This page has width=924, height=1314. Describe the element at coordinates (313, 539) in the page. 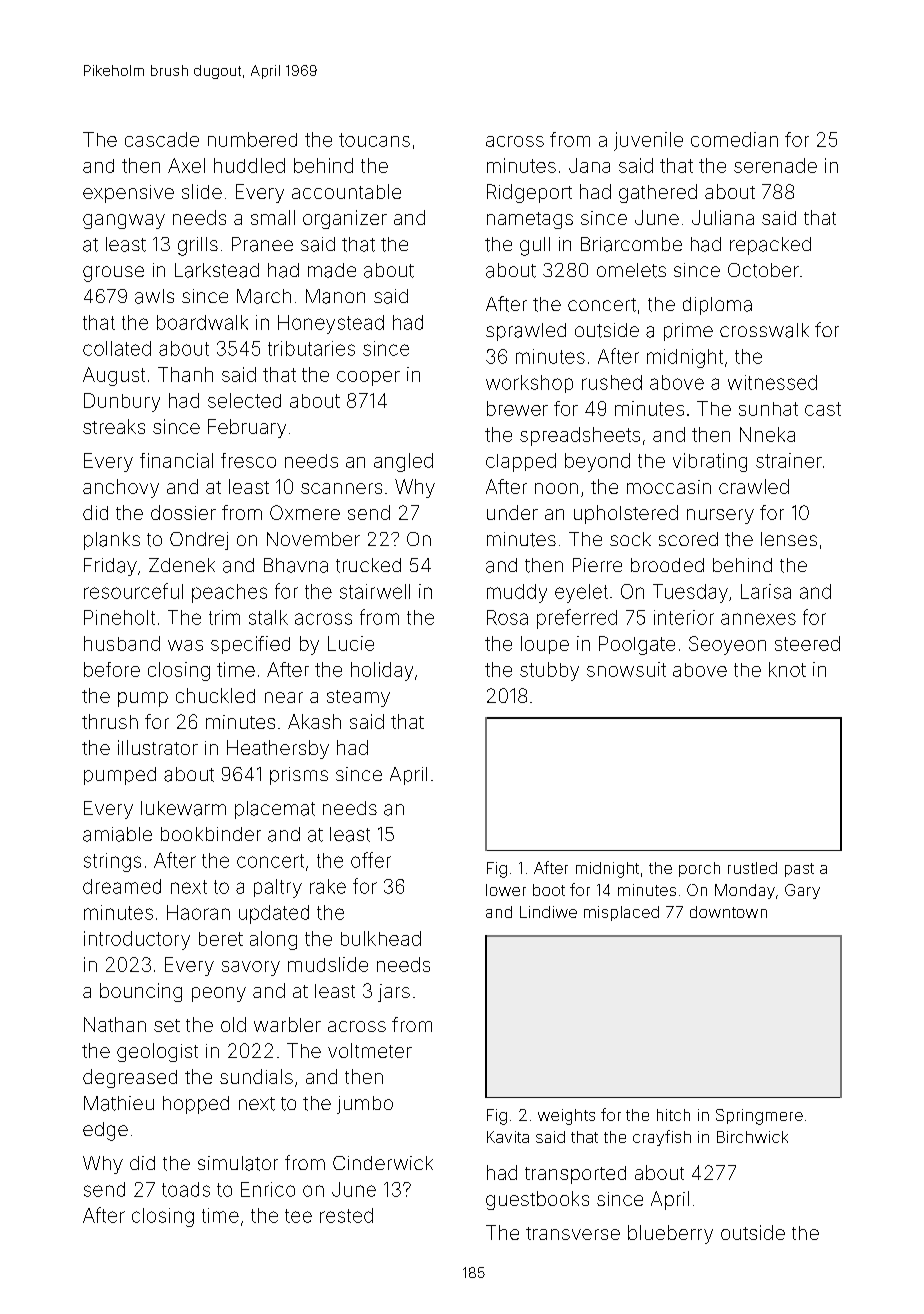

I see `November` at that location.
